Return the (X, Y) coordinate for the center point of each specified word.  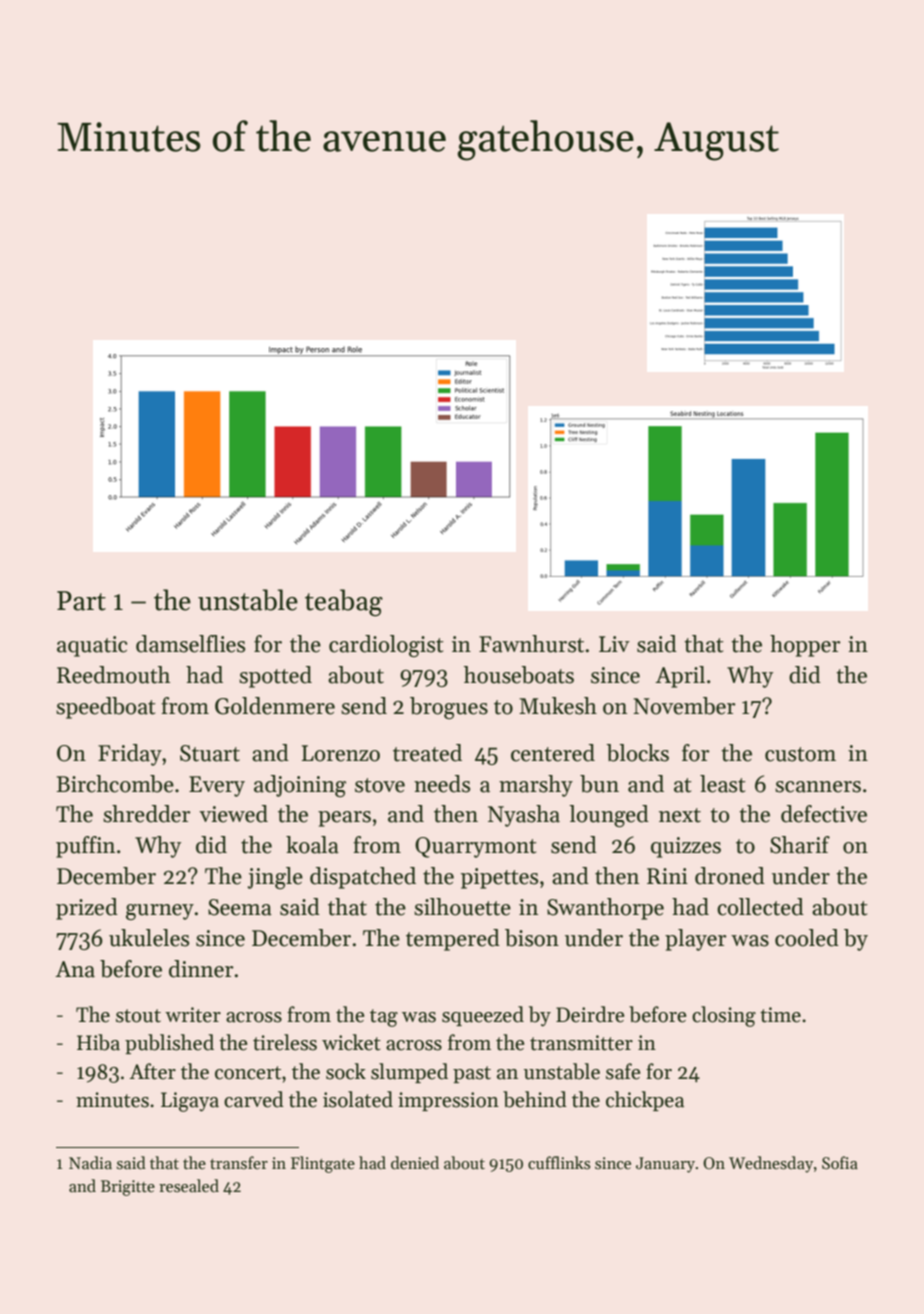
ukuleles (149, 938)
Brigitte (128, 1188)
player (696, 940)
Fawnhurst (531, 644)
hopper (805, 646)
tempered (453, 940)
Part (81, 601)
